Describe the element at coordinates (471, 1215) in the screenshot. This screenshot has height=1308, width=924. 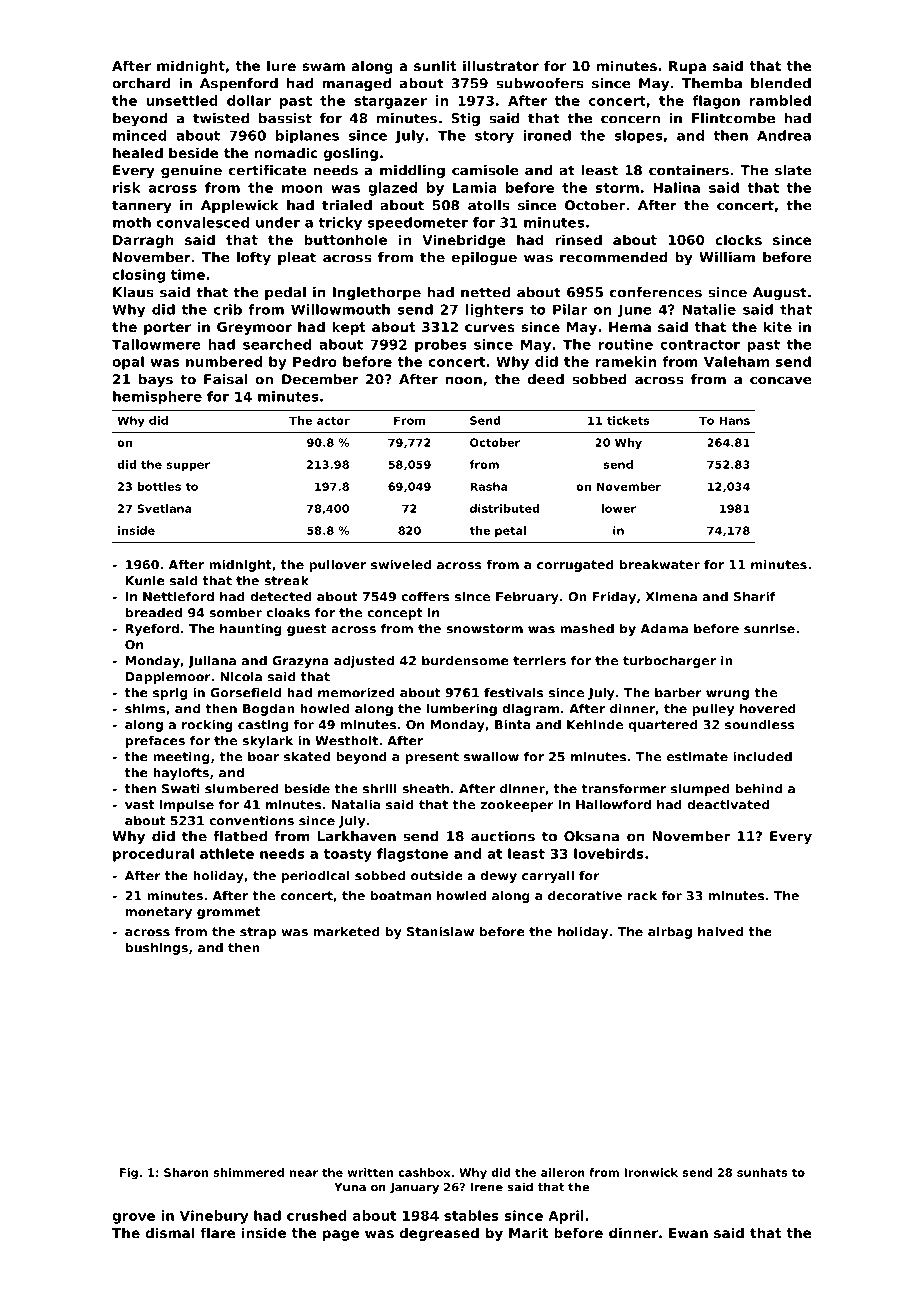
I see `stables` at that location.
